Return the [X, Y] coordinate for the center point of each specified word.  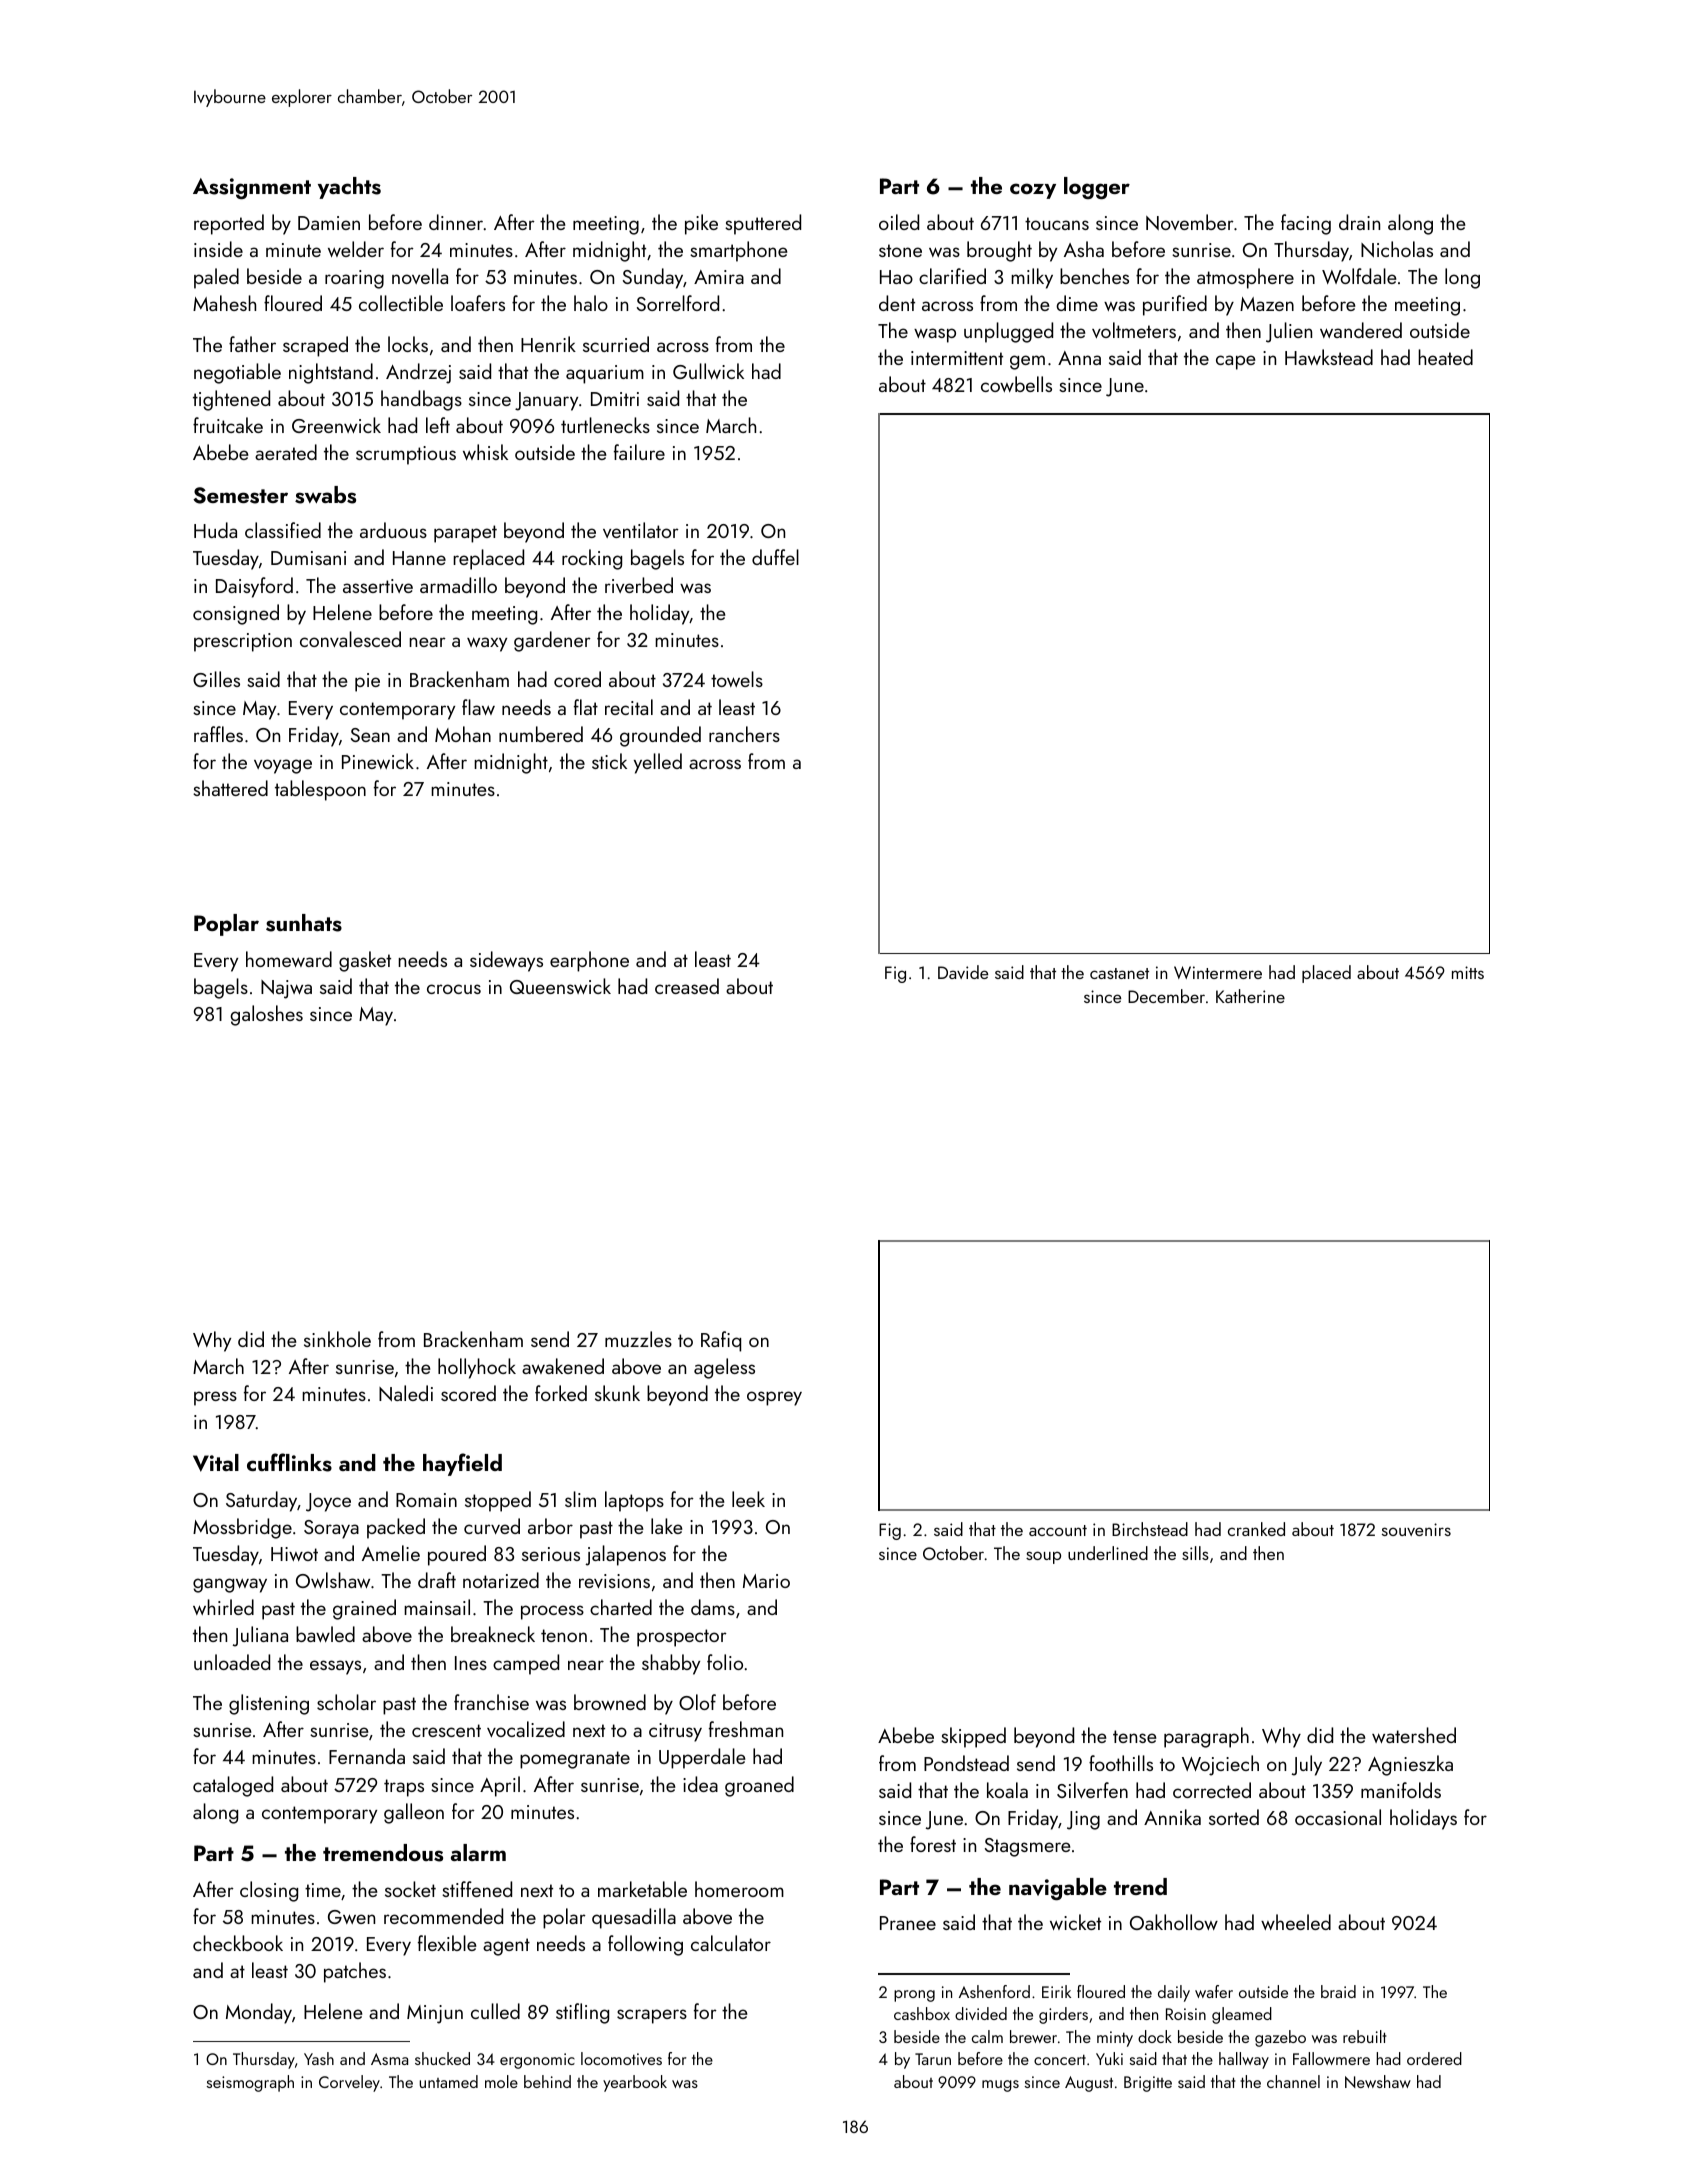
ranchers [744, 734]
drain [1359, 222]
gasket [365, 961]
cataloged [233, 1786]
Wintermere [1218, 972]
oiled [899, 222]
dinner [456, 222]
